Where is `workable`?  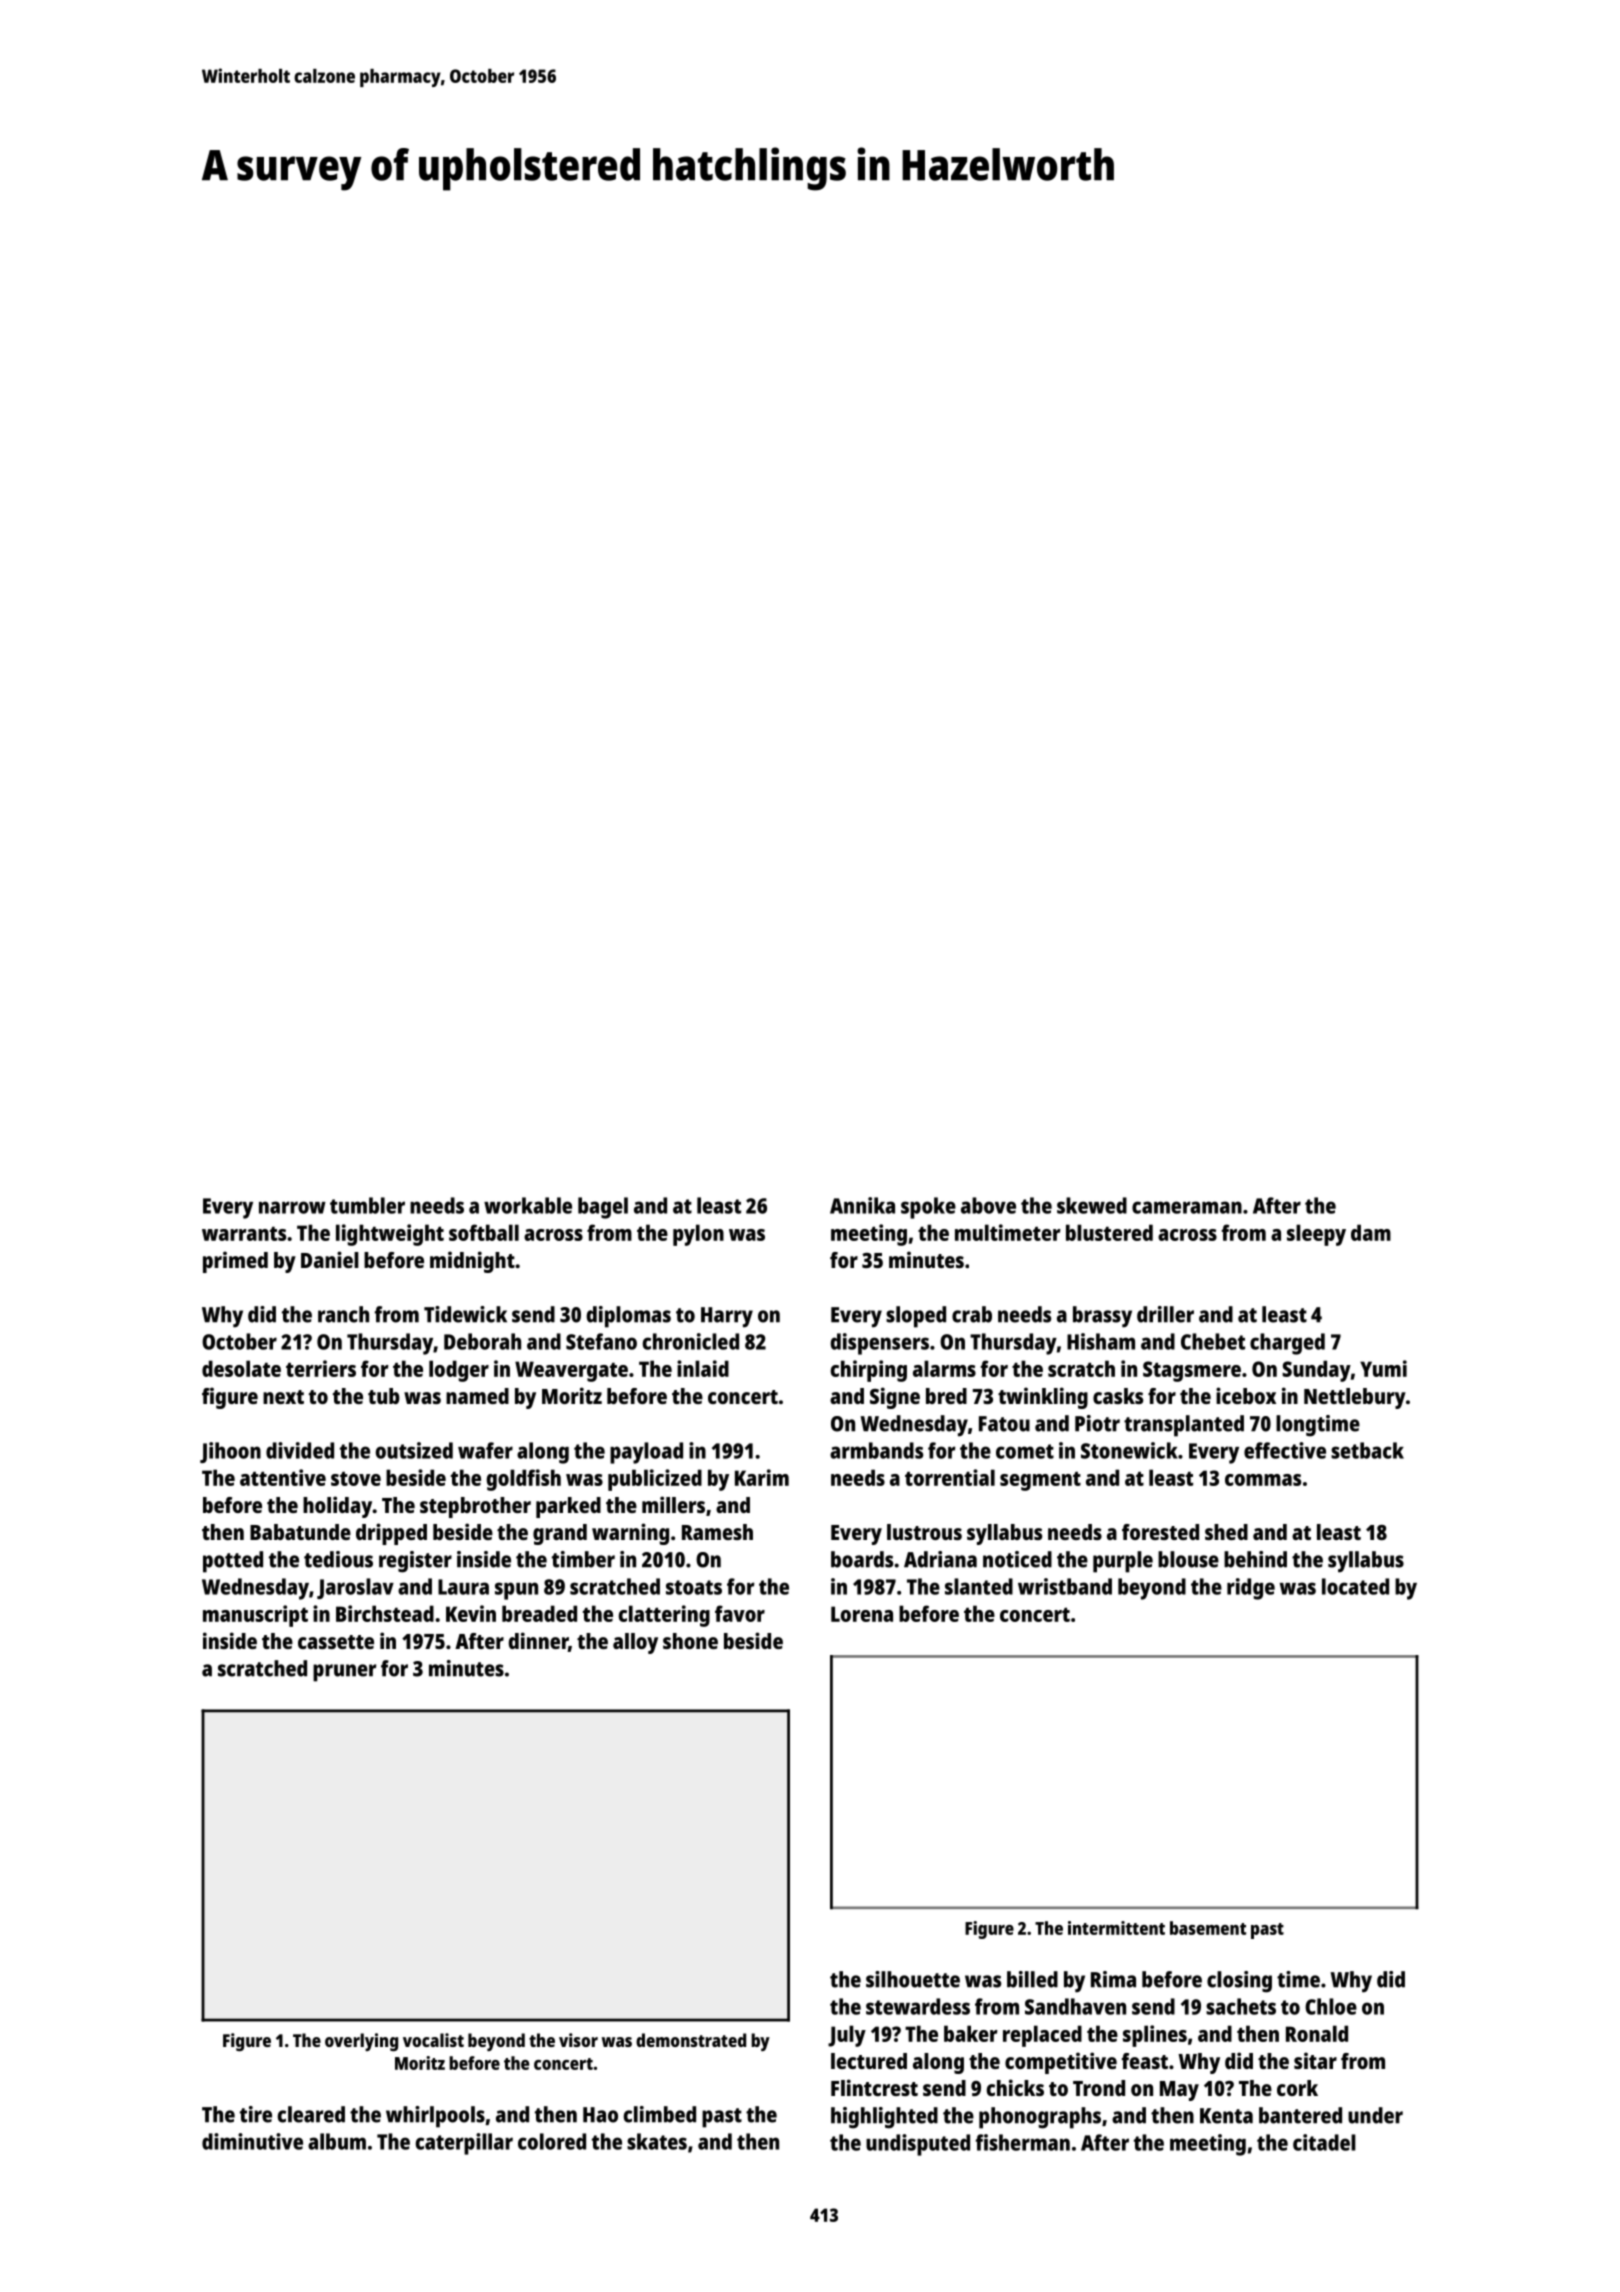 workable is located at coordinates (528, 1205).
